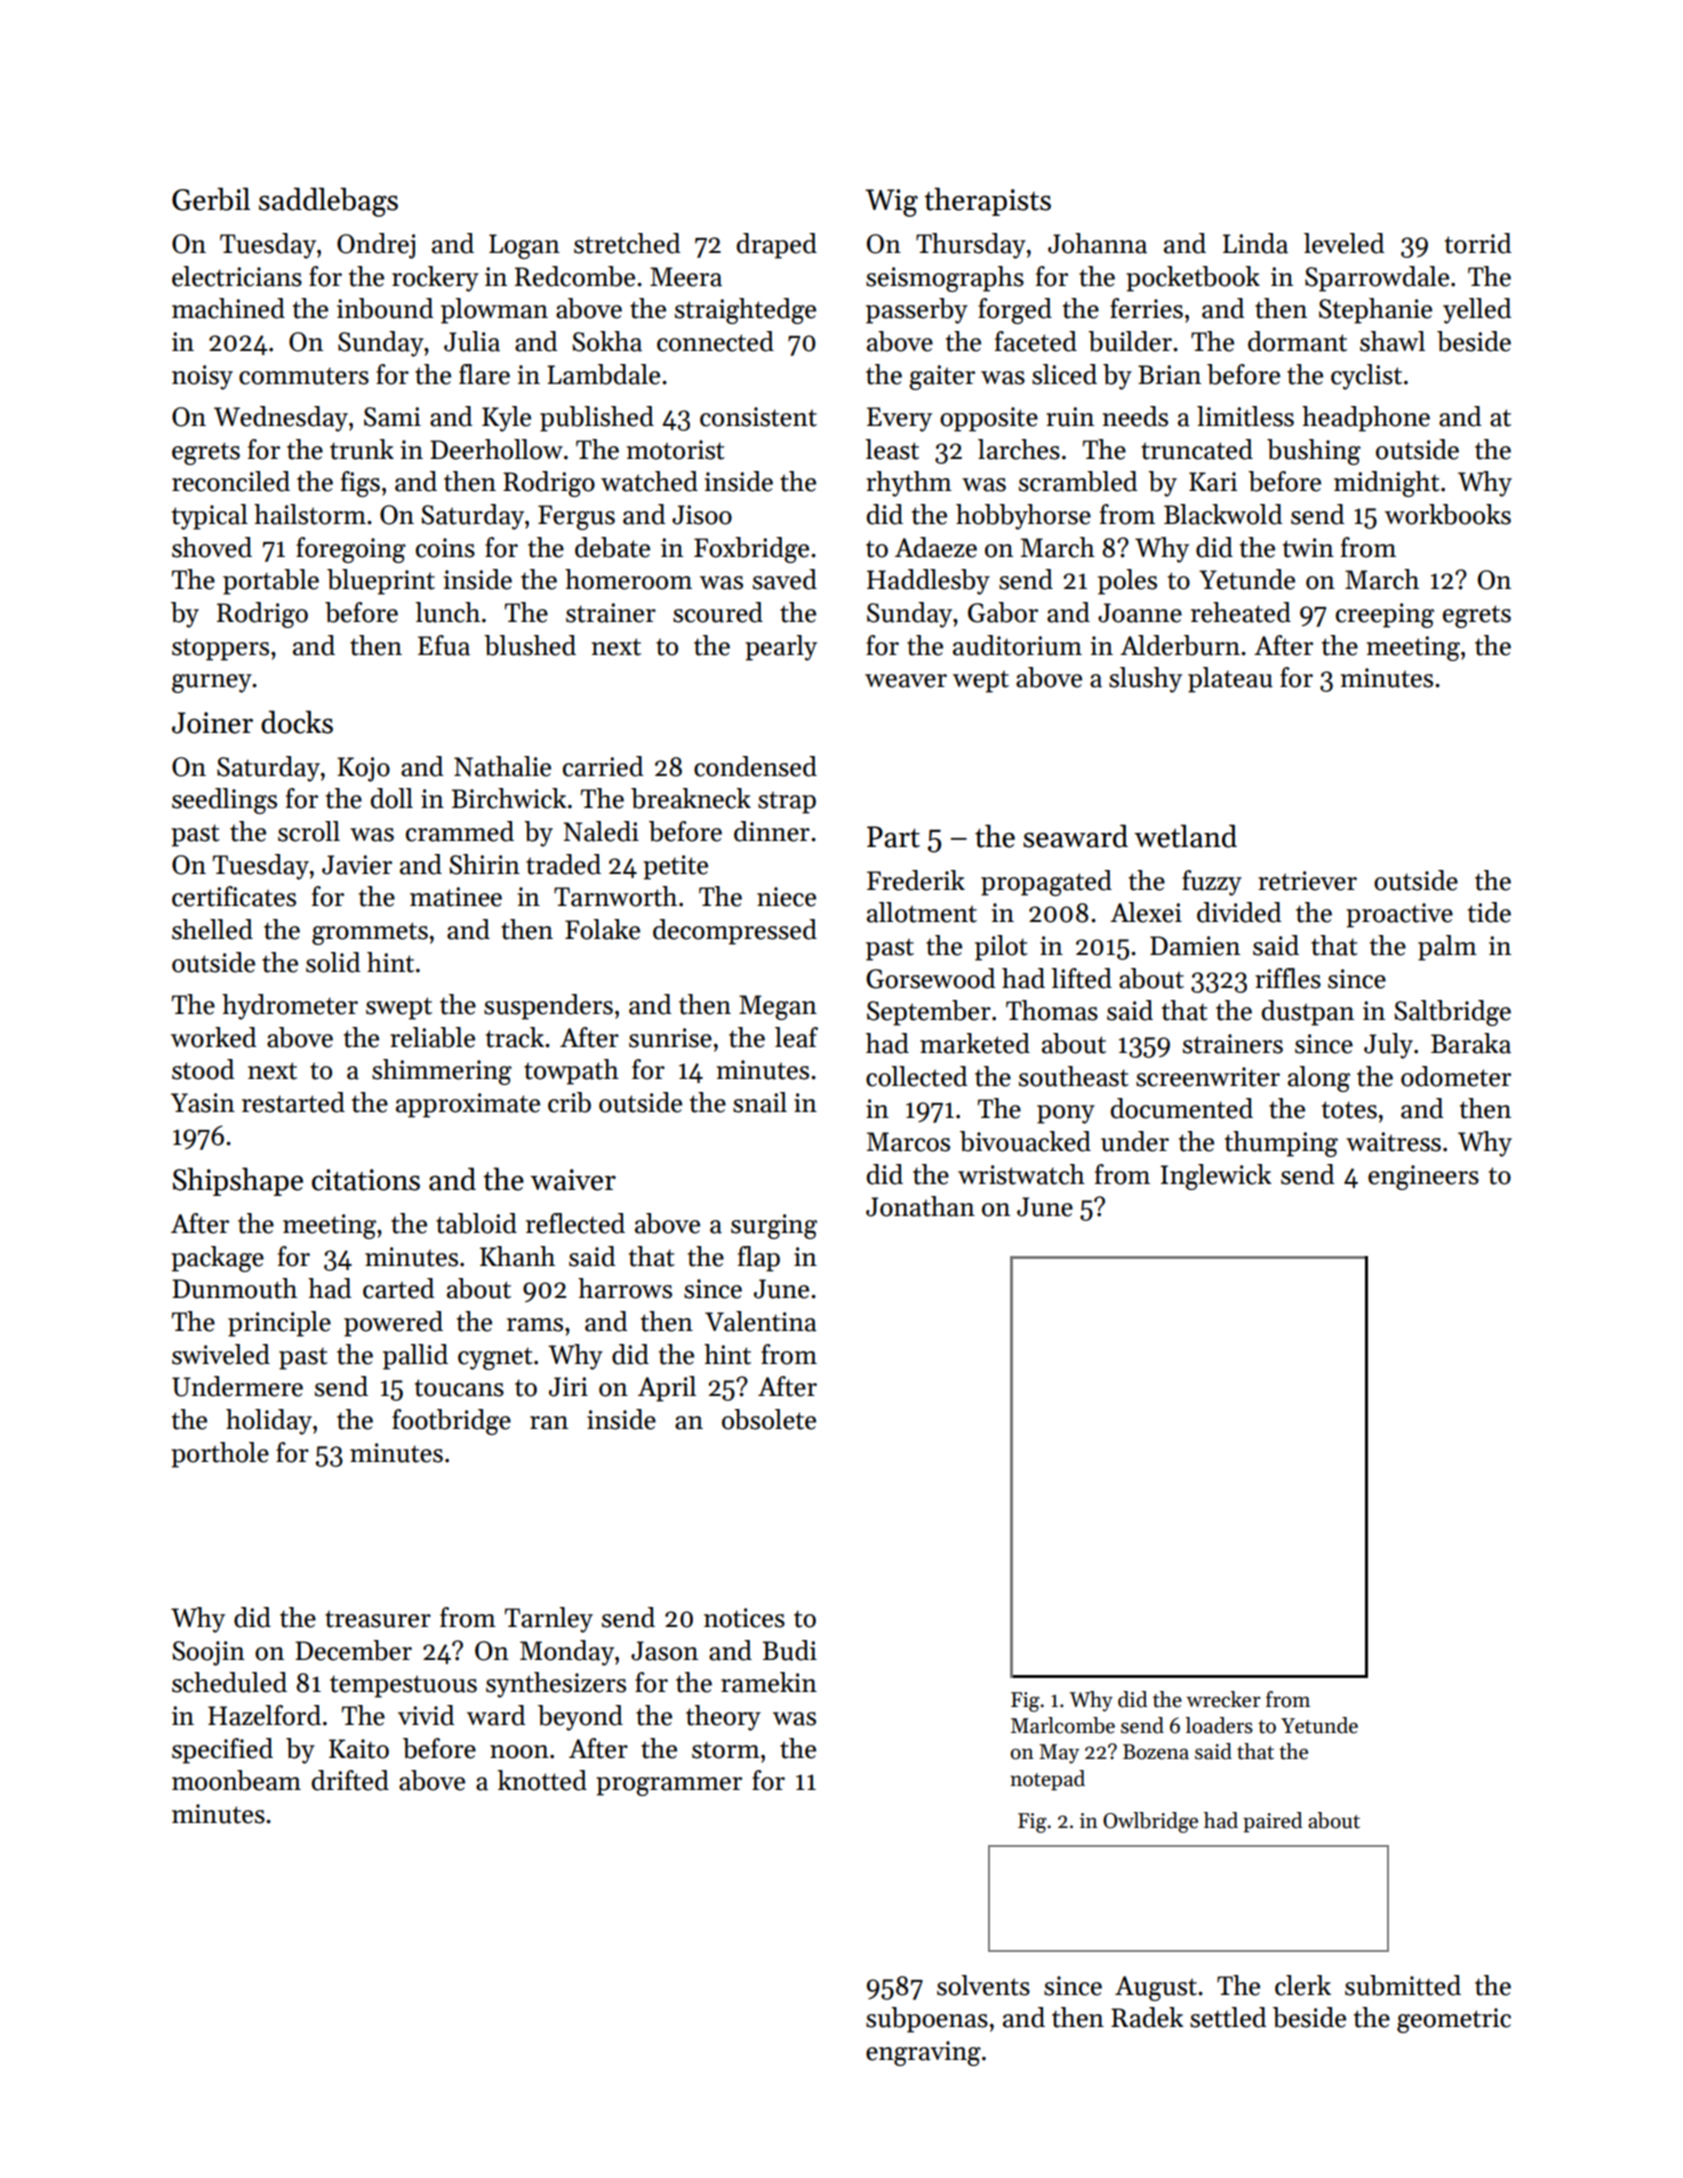 The height and width of the screenshot is (2178, 1683). Describe the element at coordinates (281, 419) in the screenshot. I see `Wednesday` at that location.
